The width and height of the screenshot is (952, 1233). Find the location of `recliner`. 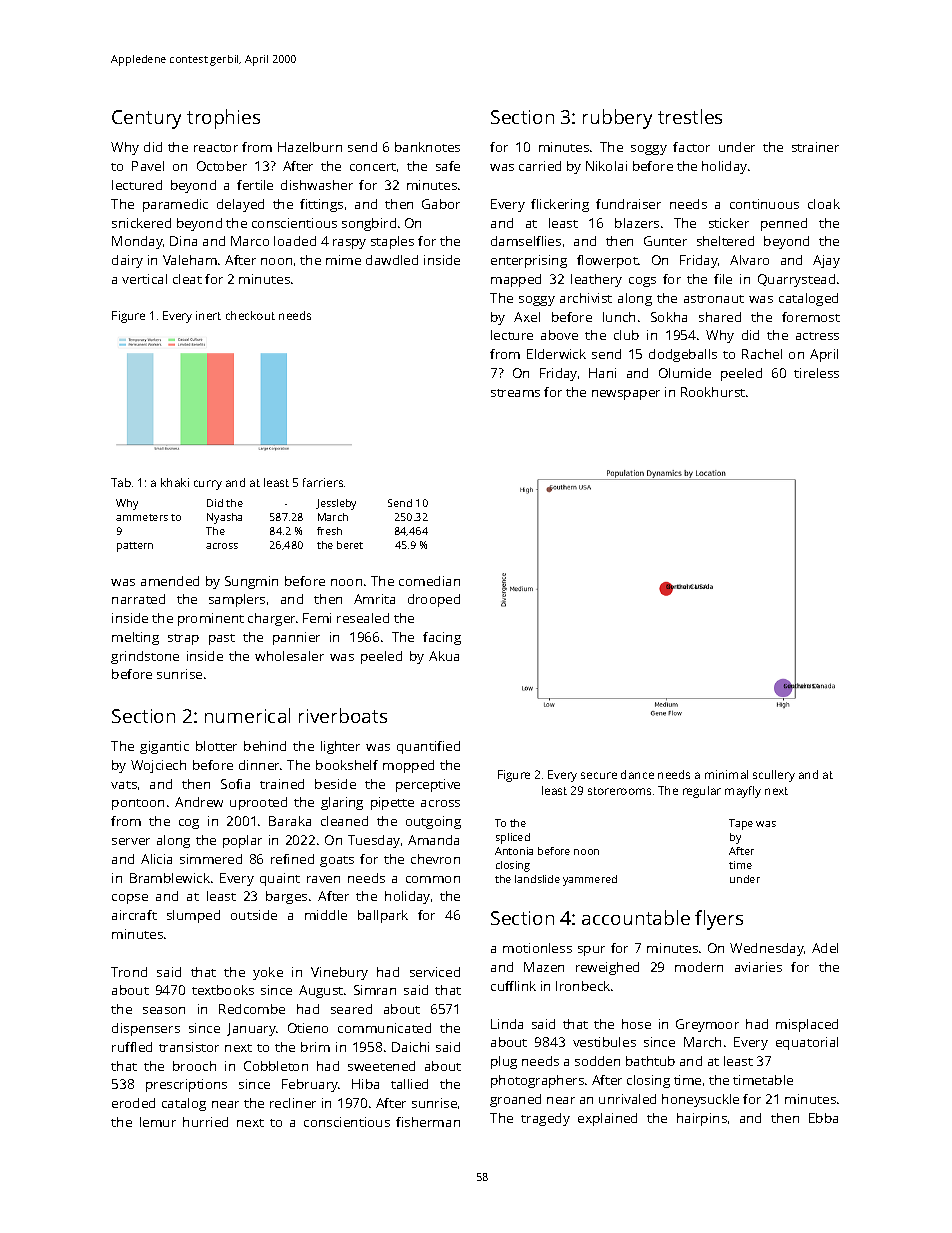

recliner is located at coordinates (293, 1103).
